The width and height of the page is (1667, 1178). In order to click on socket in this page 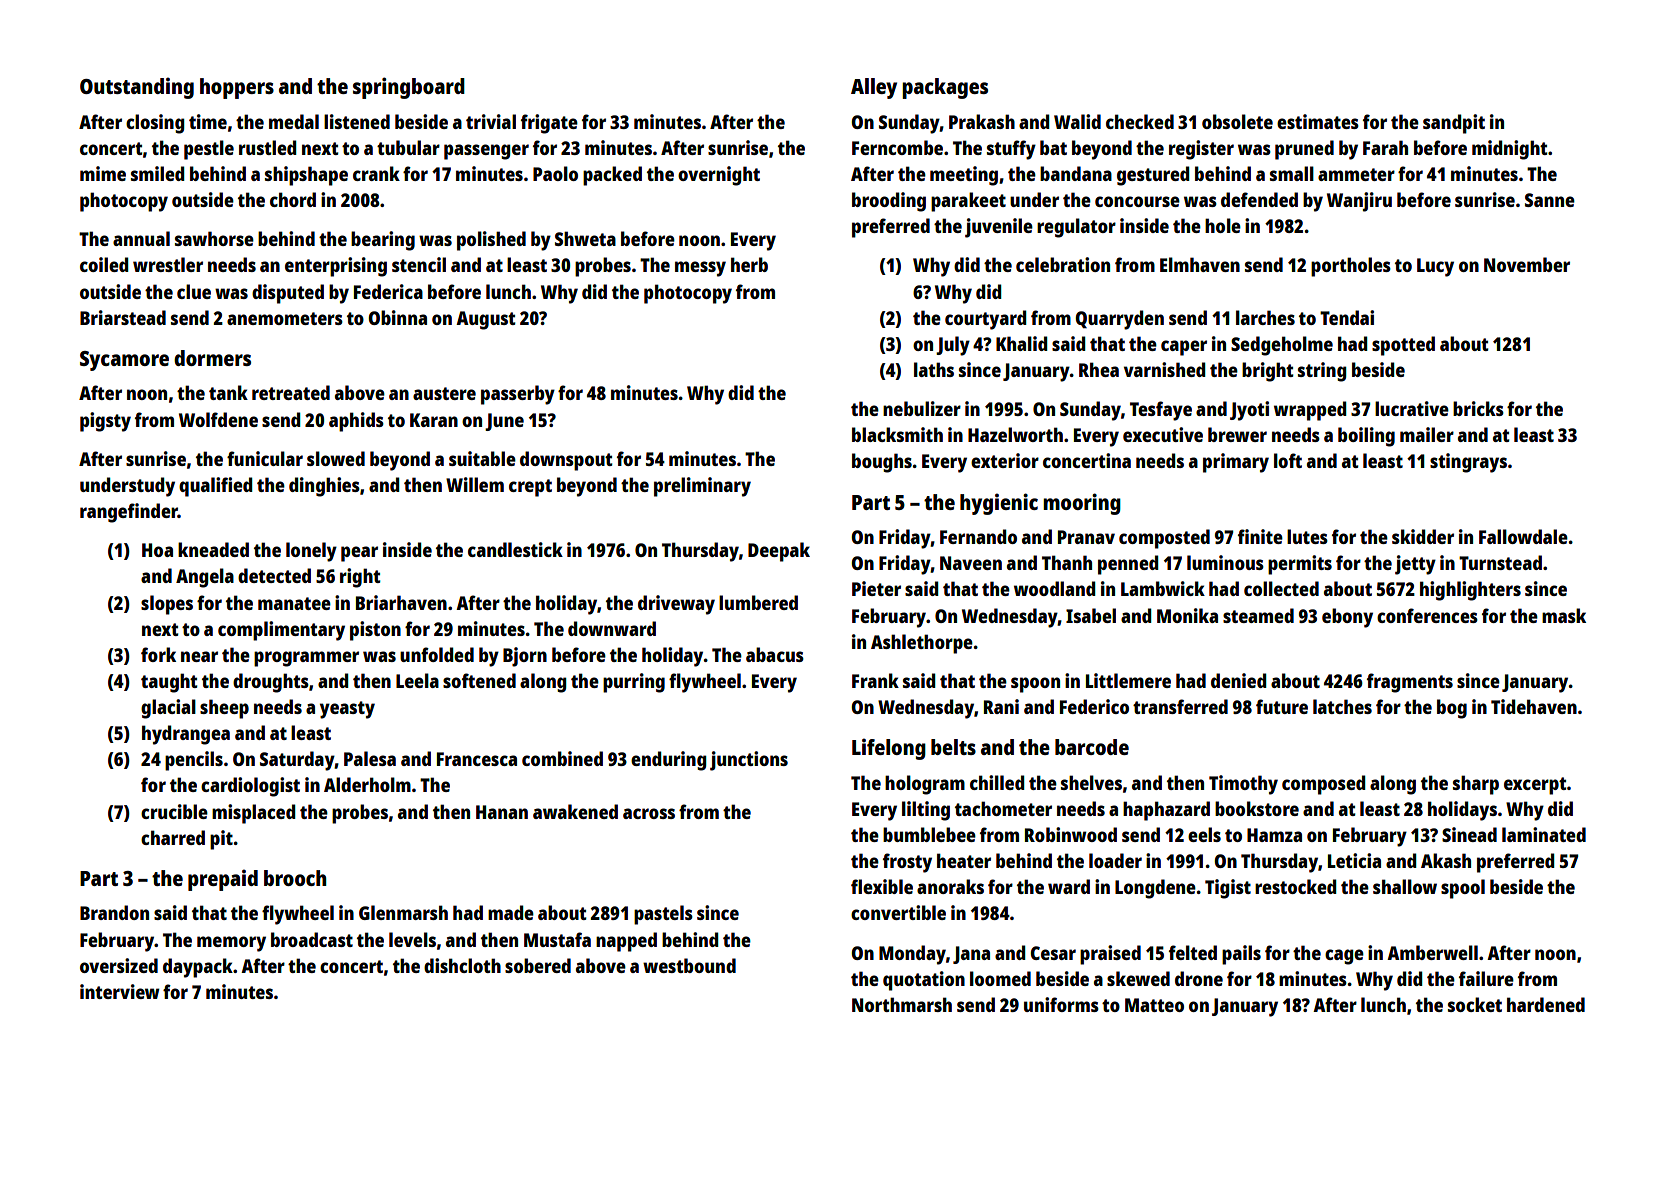, I will do `click(1475, 1004)`.
